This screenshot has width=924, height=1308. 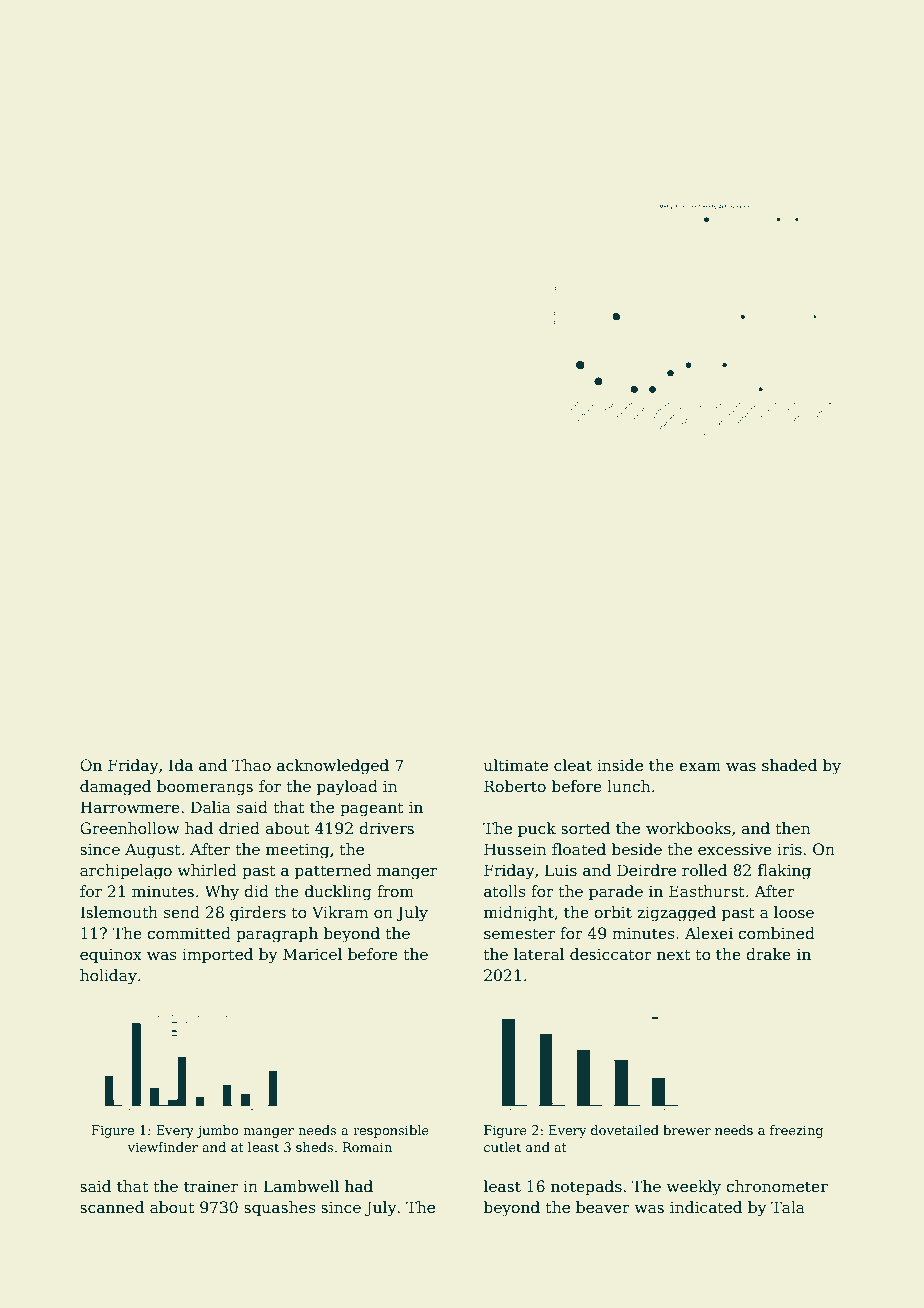 I want to click on holiday, so click(x=108, y=977).
